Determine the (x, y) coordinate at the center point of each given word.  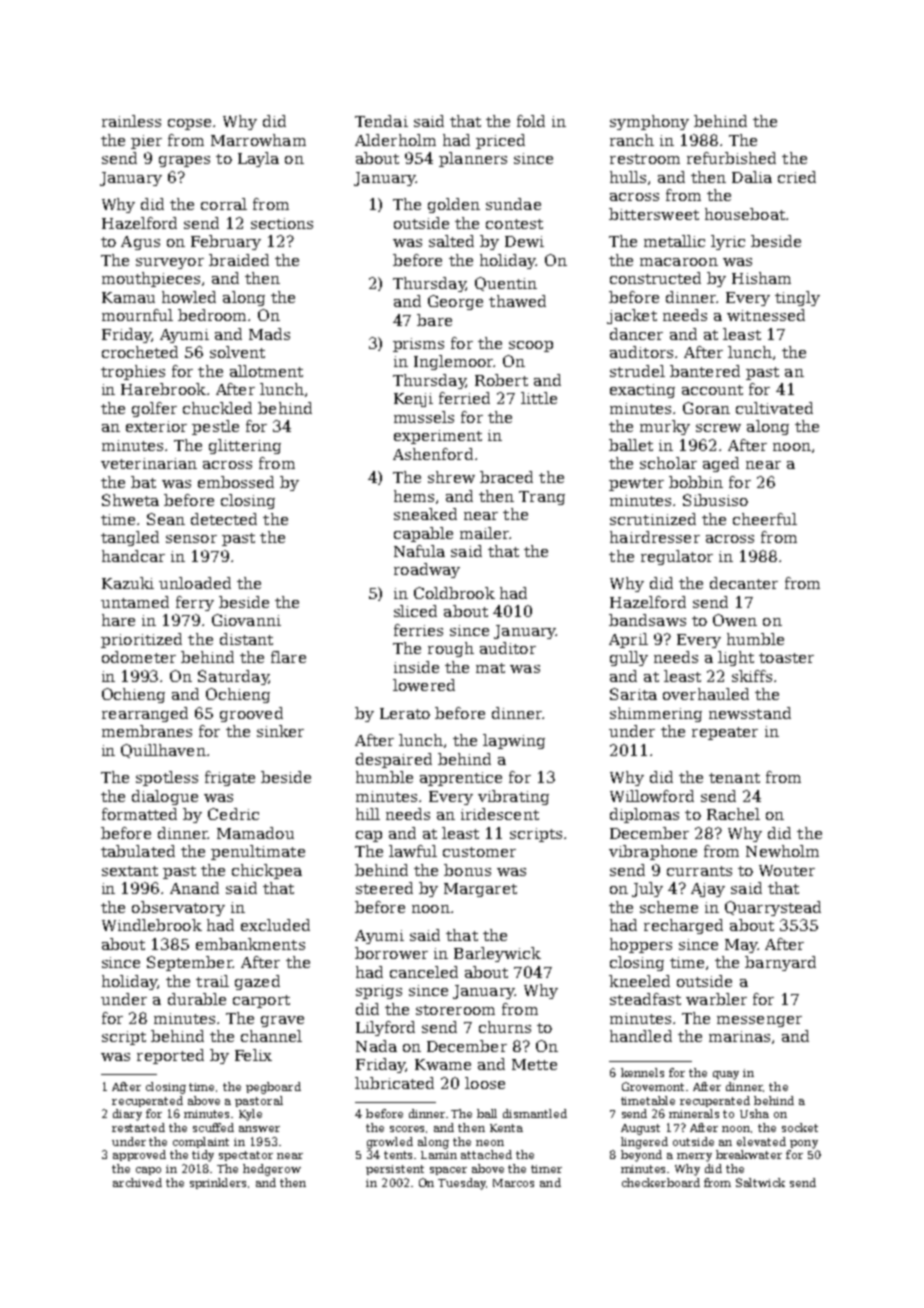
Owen (735, 620)
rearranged (145, 714)
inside (416, 667)
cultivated (774, 408)
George (455, 302)
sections (282, 223)
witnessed (766, 315)
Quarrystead (773, 908)
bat (143, 482)
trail (212, 981)
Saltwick (760, 1182)
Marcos (513, 1183)
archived (137, 1182)
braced (506, 477)
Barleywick (497, 954)
